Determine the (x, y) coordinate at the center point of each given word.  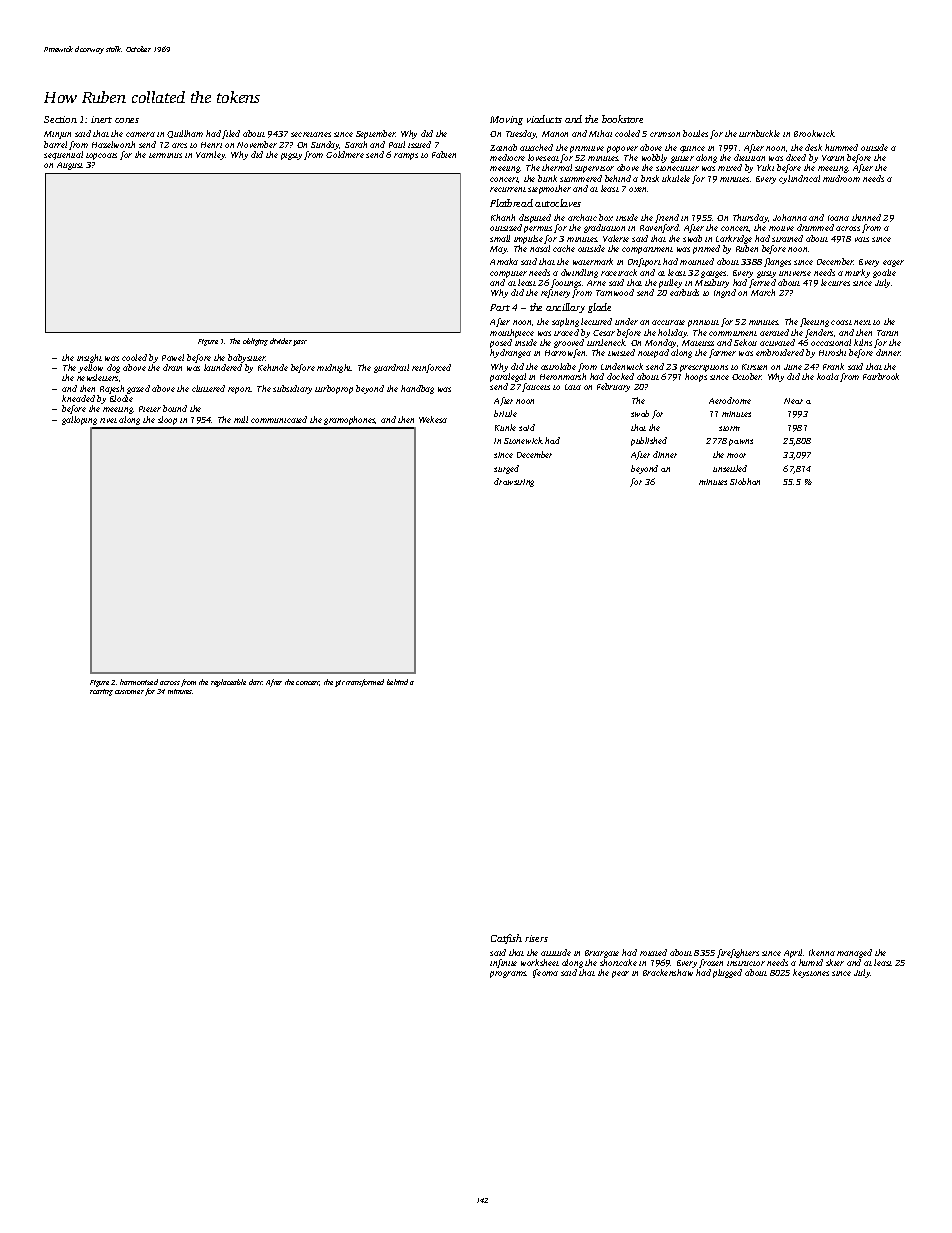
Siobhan (745, 481)
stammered (581, 178)
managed (854, 953)
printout (703, 323)
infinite (503, 963)
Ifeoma (545, 973)
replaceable (228, 683)
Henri (211, 145)
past (300, 343)
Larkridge (734, 239)
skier (835, 962)
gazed (138, 389)
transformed (365, 683)
